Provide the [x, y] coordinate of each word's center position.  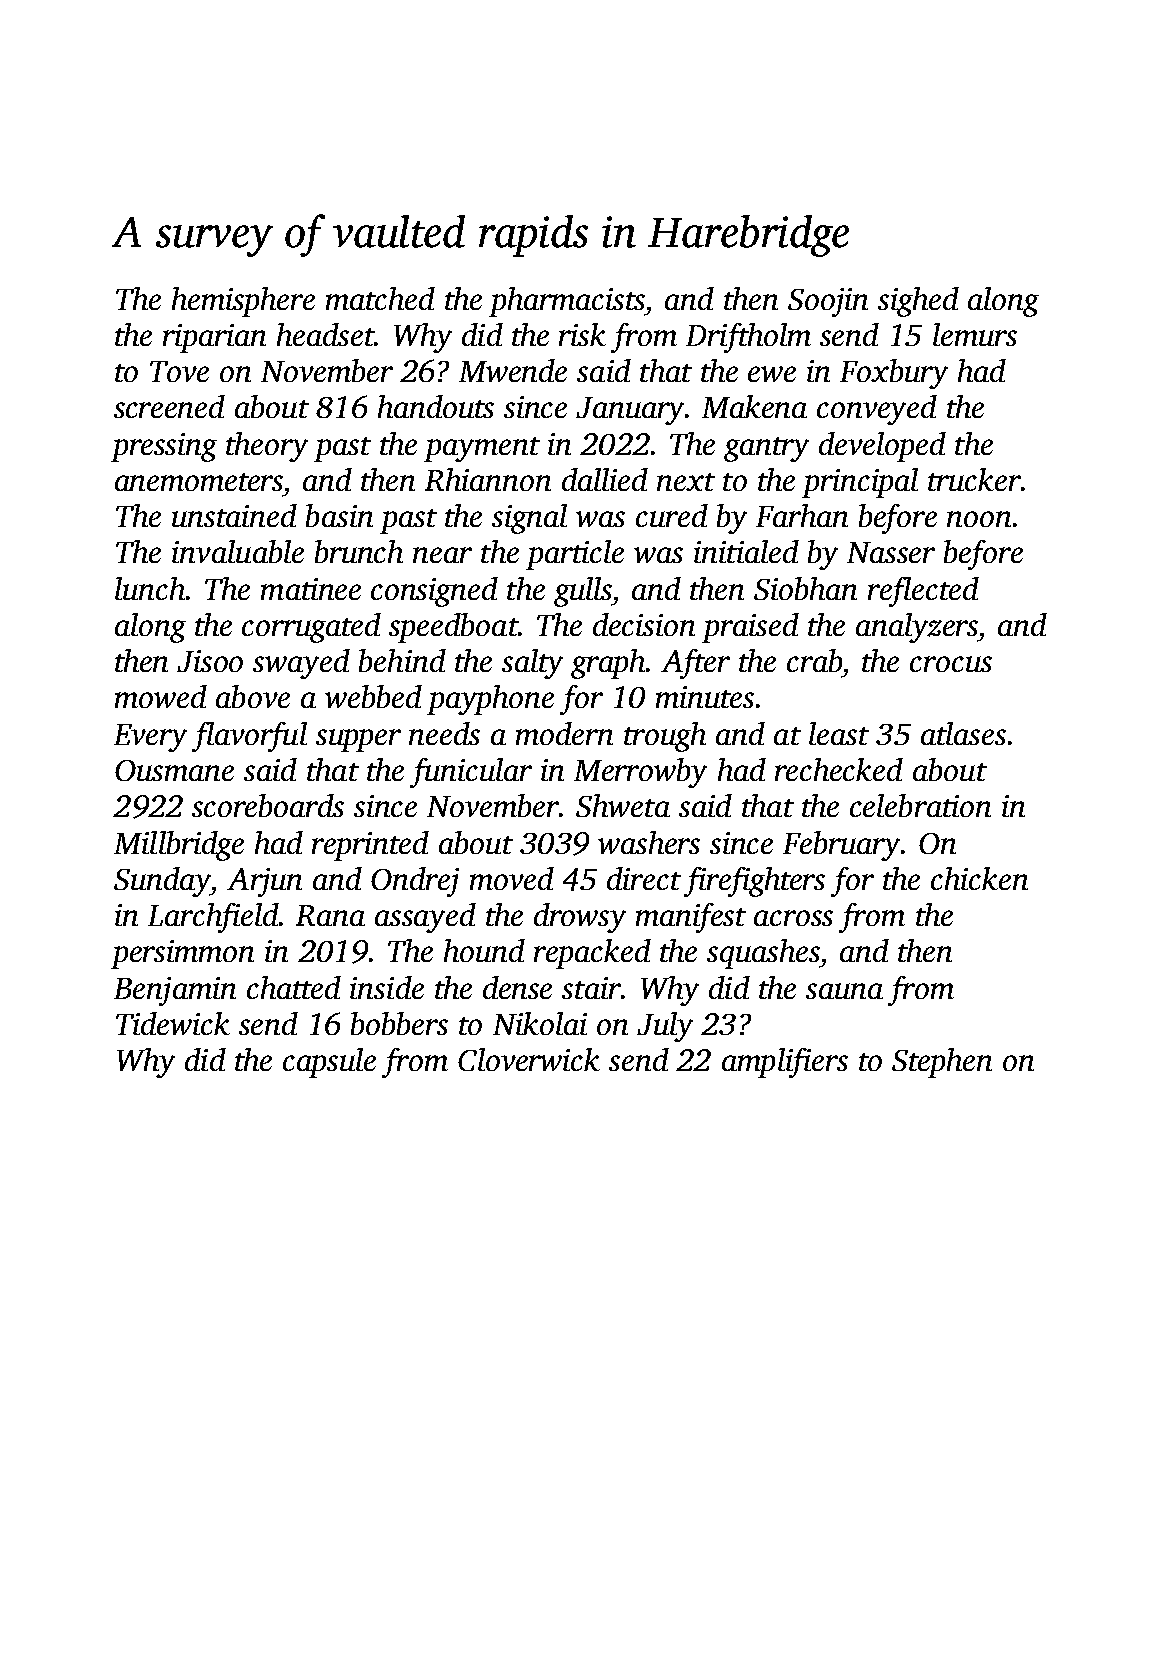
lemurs [975, 334]
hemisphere [243, 302]
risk [582, 334]
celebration [920, 805]
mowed [161, 696]
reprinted [370, 846]
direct [644, 878]
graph [608, 664]
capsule [329, 1063]
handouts [436, 406]
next [686, 482]
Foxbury [894, 374]
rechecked [839, 769]
